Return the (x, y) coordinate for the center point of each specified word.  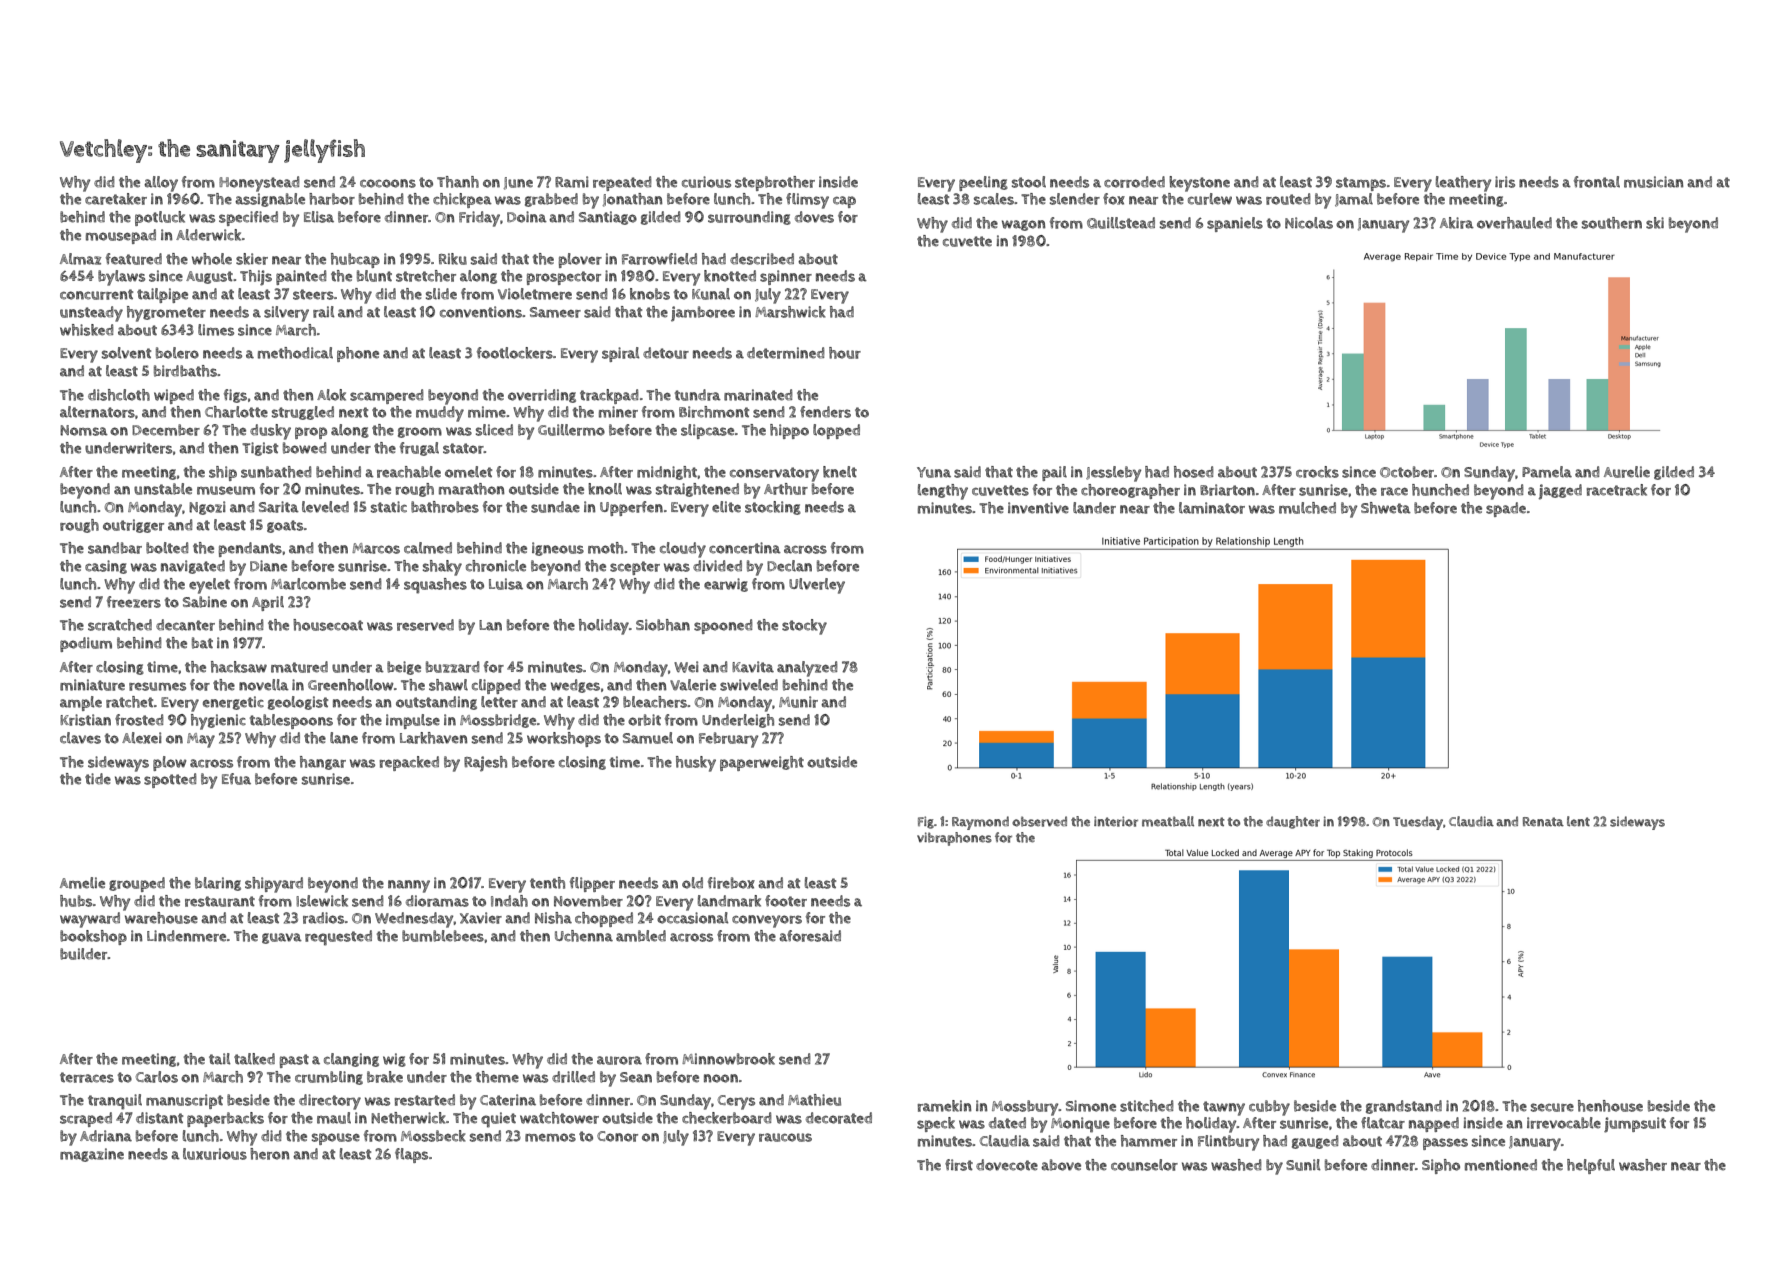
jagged (1560, 492)
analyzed (807, 669)
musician (1654, 182)
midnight (667, 473)
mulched (1307, 508)
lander (1094, 508)
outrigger (133, 526)
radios (324, 918)
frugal (419, 449)
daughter (1293, 822)
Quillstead (1121, 223)
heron (270, 1154)
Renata (1543, 822)
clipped (496, 686)
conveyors (767, 921)
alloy (161, 184)
